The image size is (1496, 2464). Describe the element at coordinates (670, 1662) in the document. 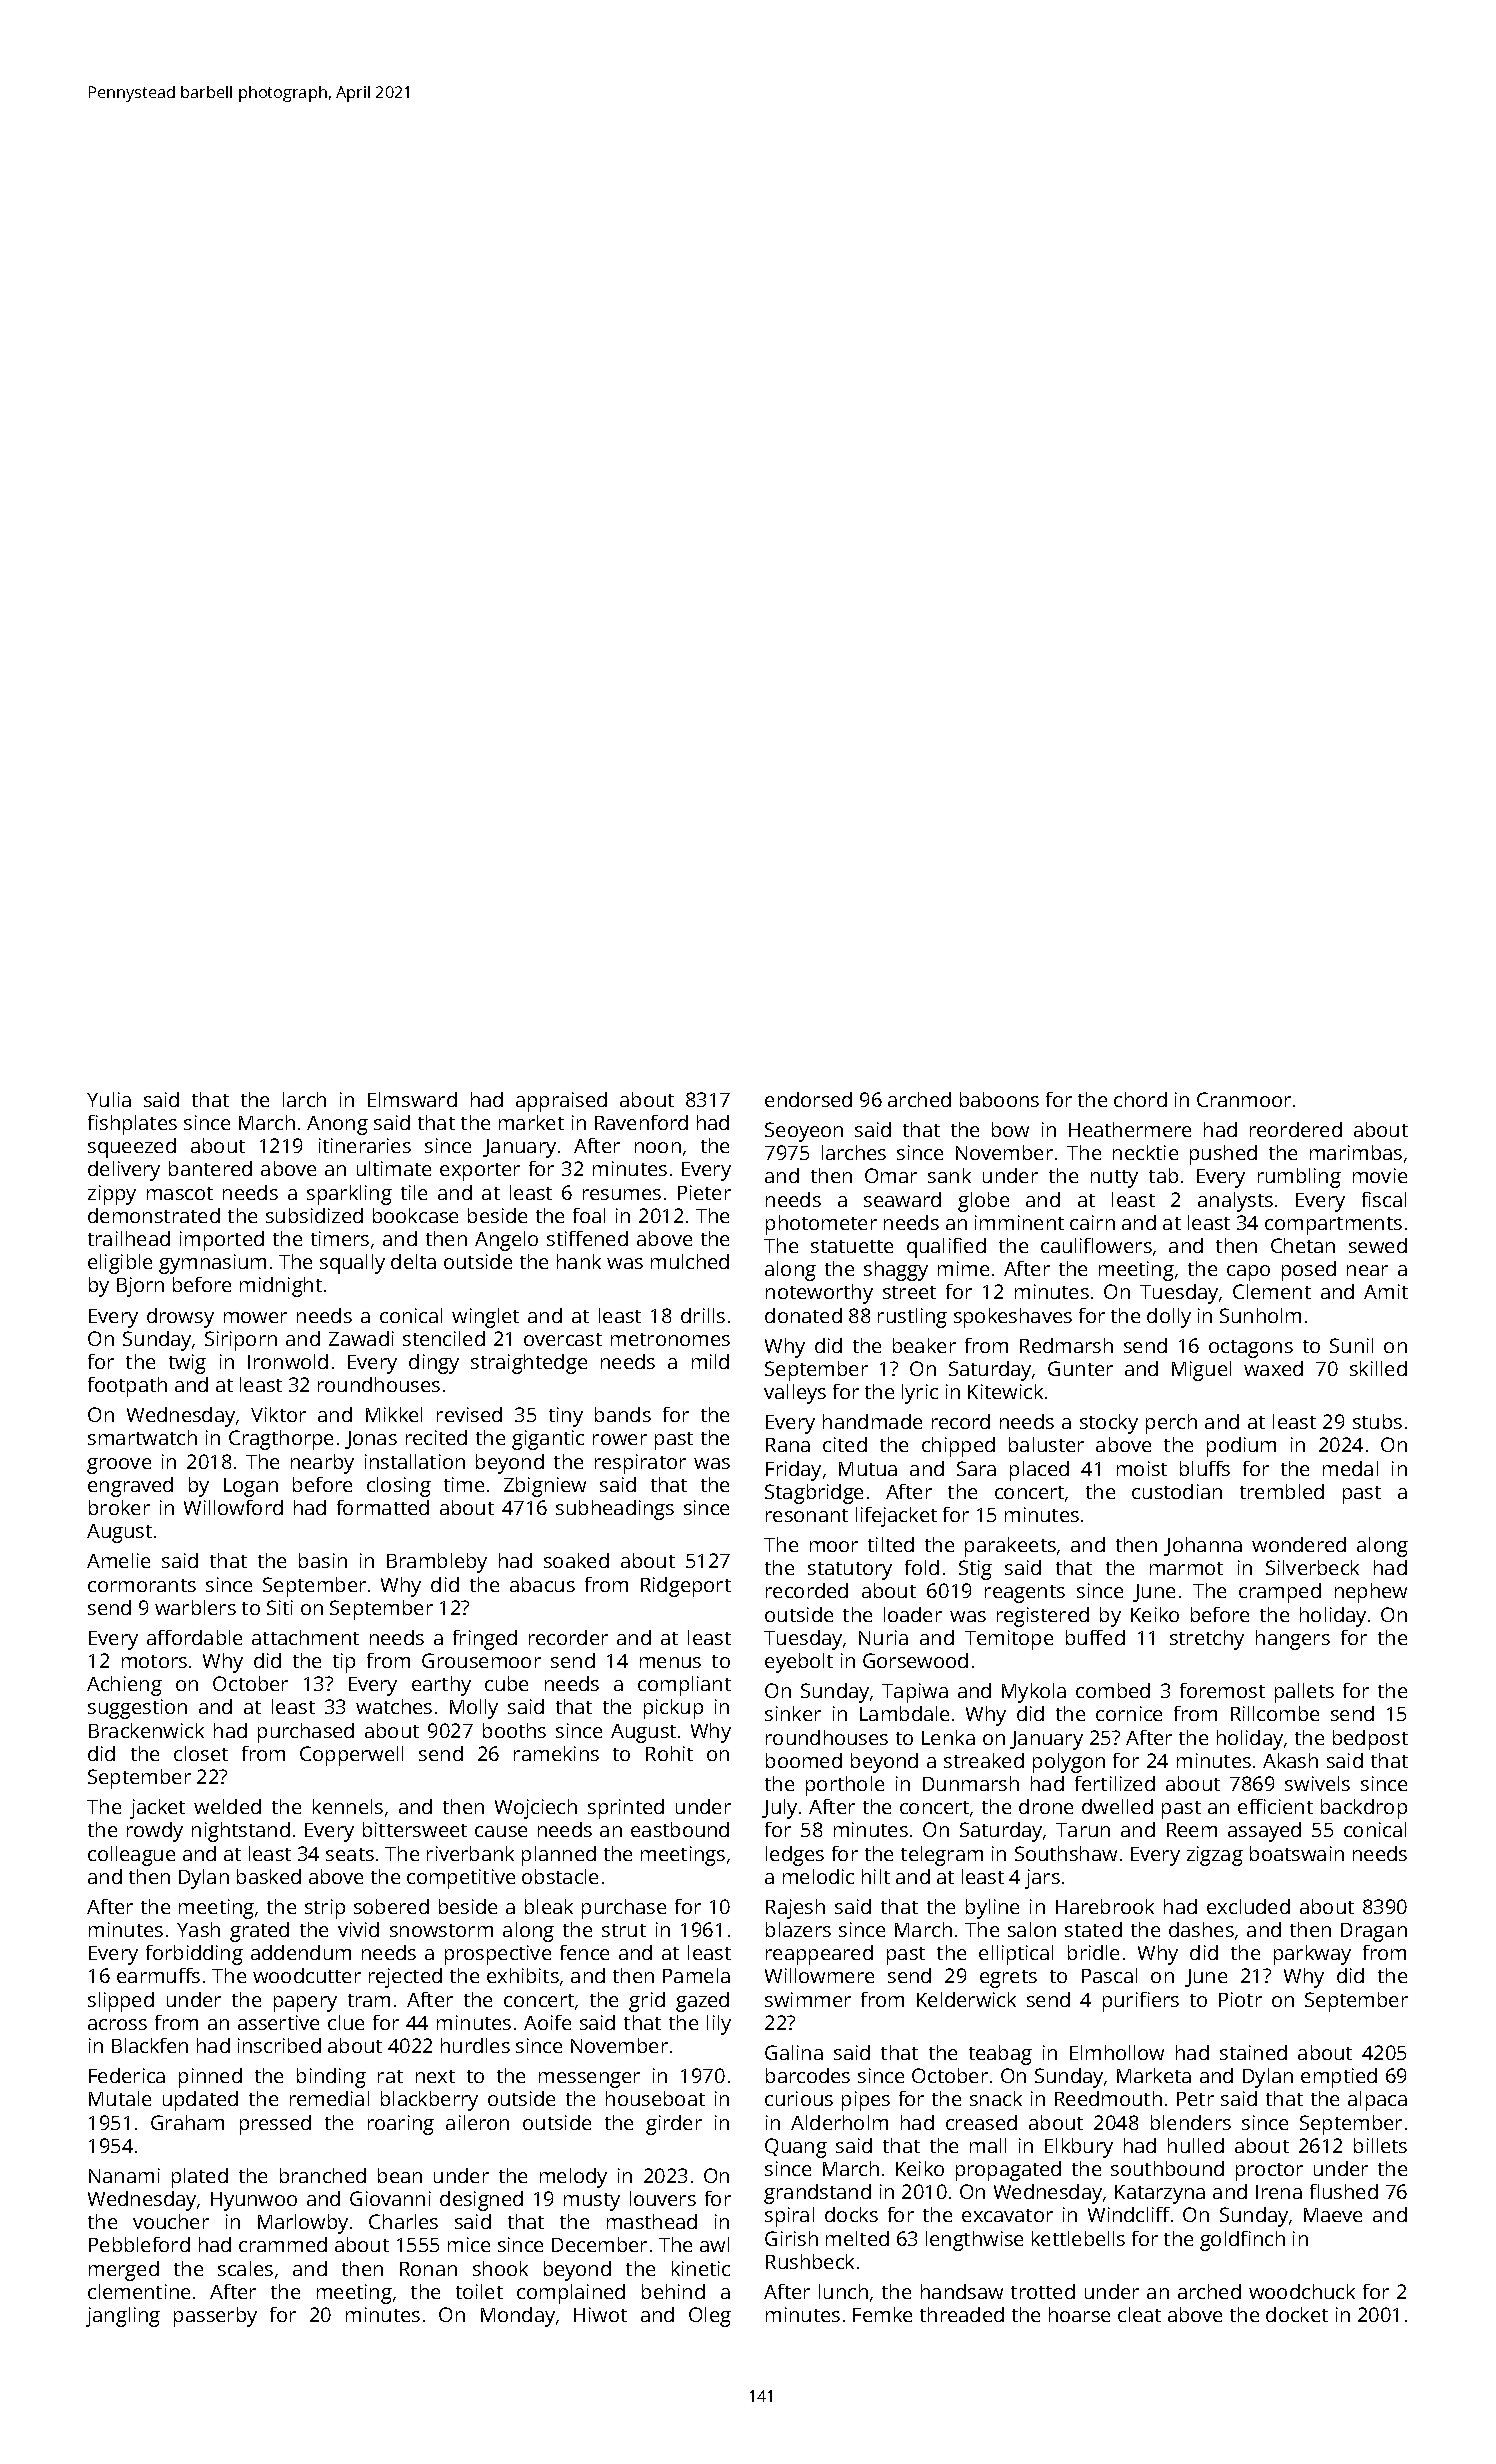

I see `menus` at that location.
